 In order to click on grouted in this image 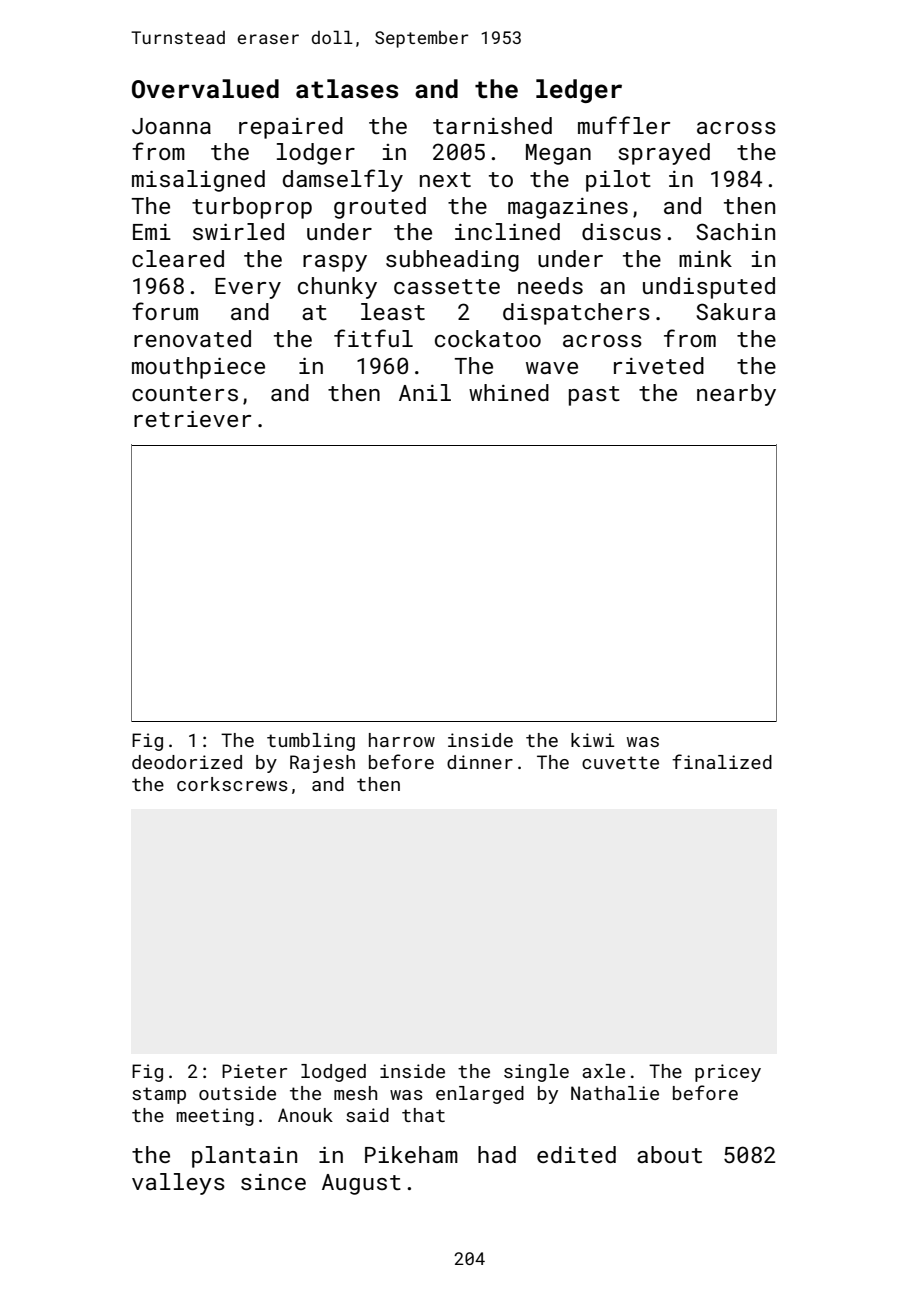, I will do `click(380, 208)`.
